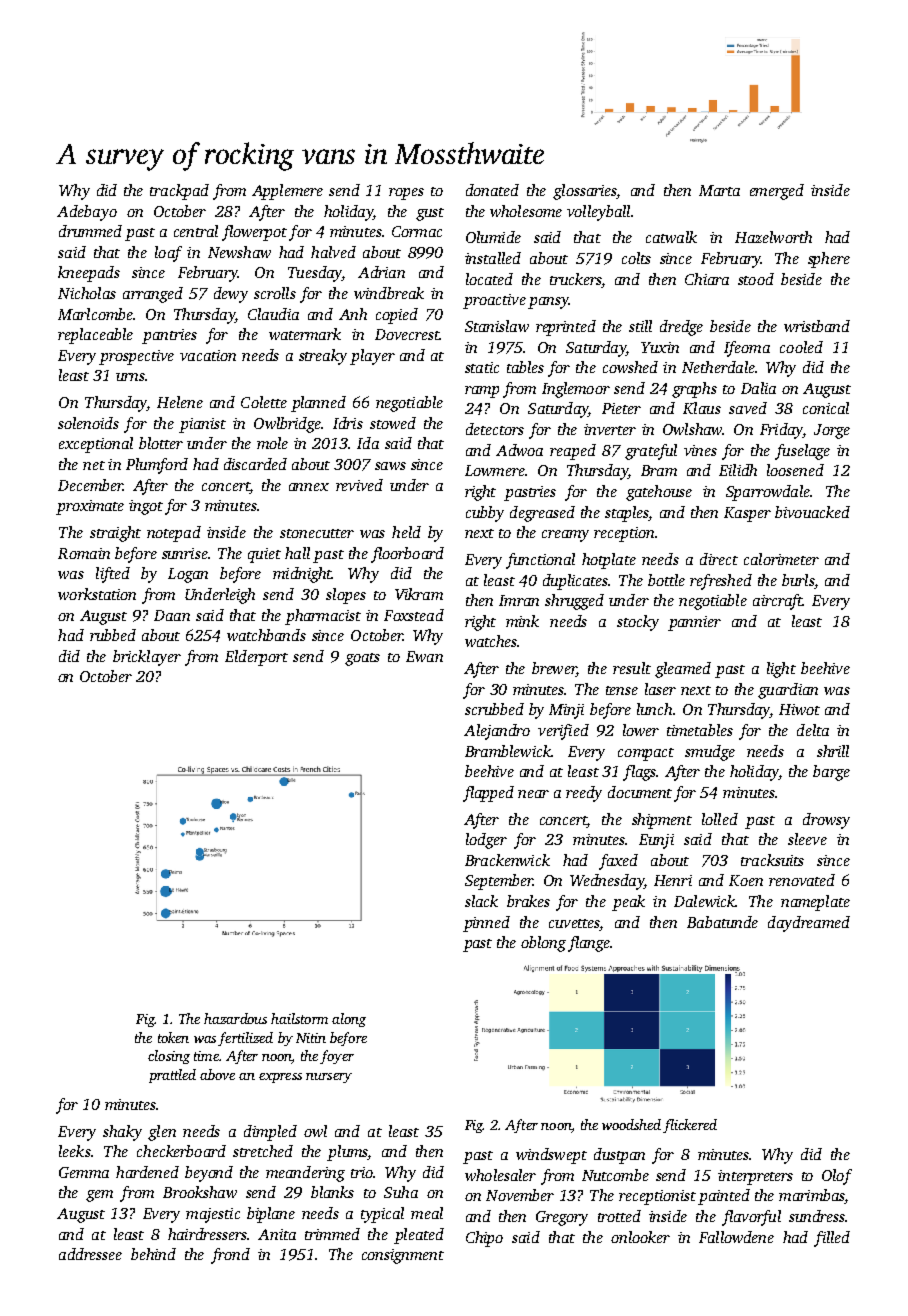  Describe the element at coordinates (832, 431) in the page. I see `Jorge` at that location.
